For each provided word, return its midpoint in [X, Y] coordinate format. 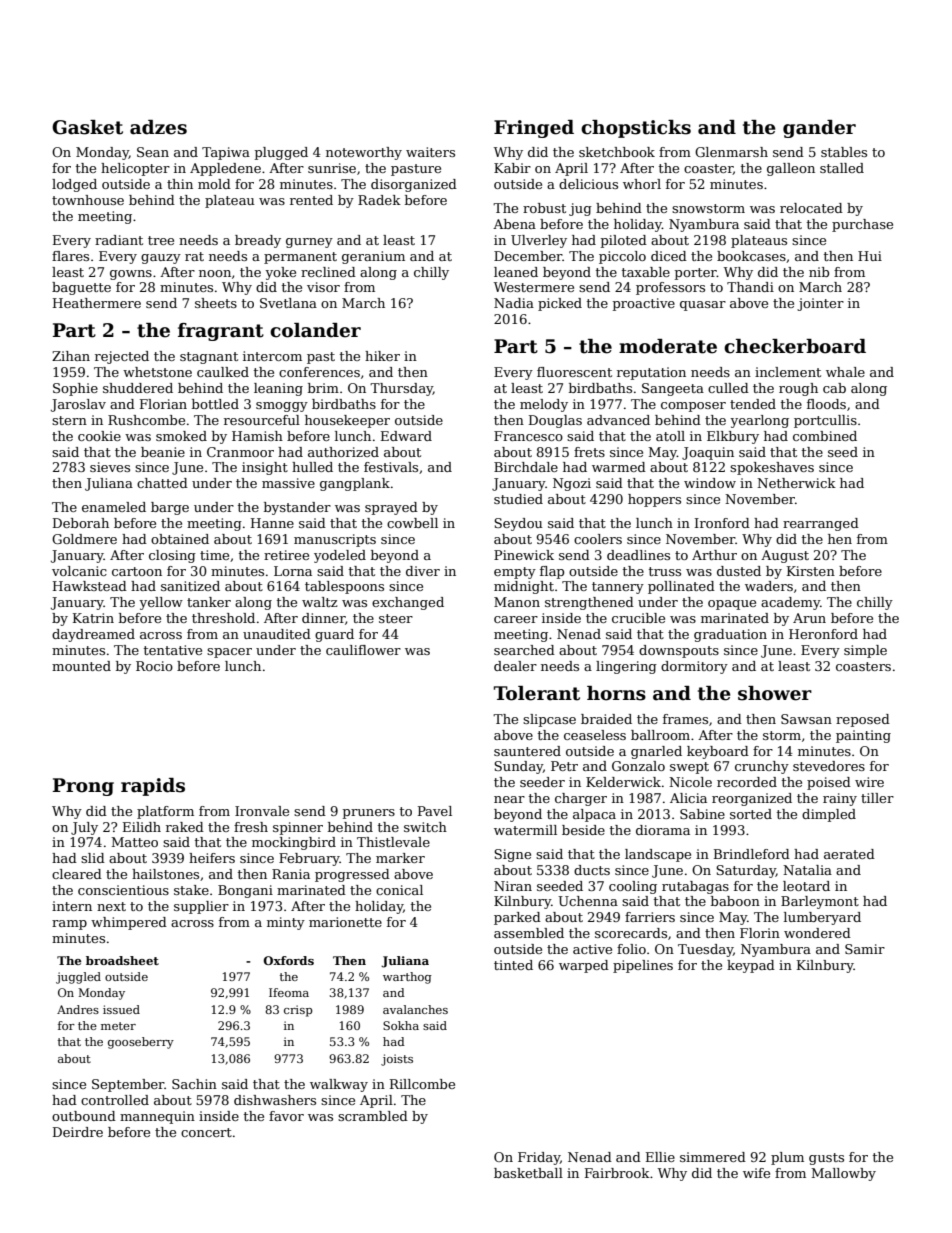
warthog [407, 978]
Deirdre [78, 1132]
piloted [624, 241]
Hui [870, 256]
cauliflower [363, 650]
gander [819, 129]
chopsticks [636, 129]
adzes [158, 127]
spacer [229, 653]
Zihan [71, 356]
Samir [865, 949]
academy [790, 603]
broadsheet [122, 960]
